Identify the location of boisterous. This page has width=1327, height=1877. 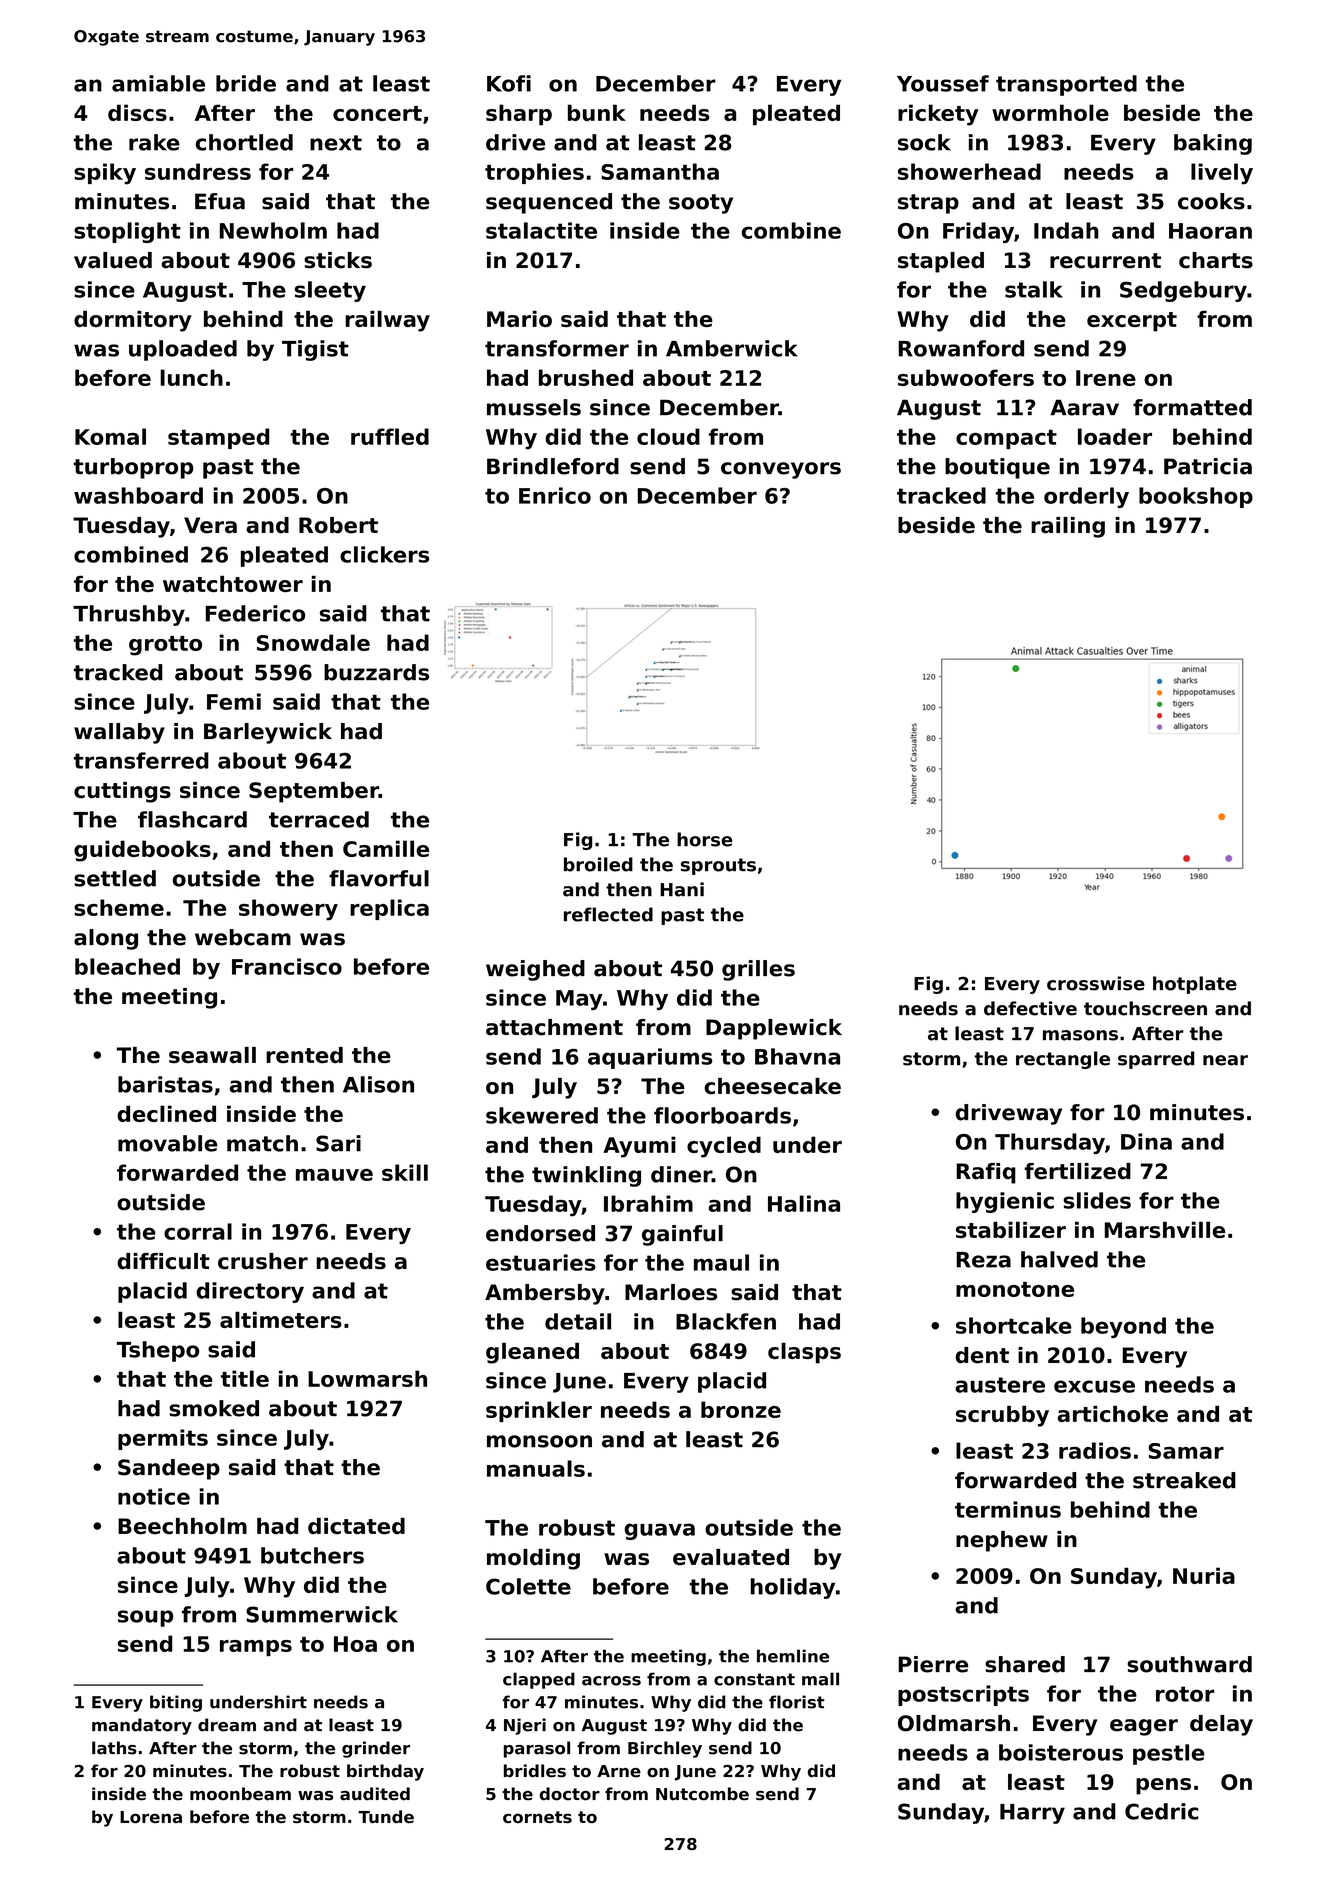
(1061, 1752).
